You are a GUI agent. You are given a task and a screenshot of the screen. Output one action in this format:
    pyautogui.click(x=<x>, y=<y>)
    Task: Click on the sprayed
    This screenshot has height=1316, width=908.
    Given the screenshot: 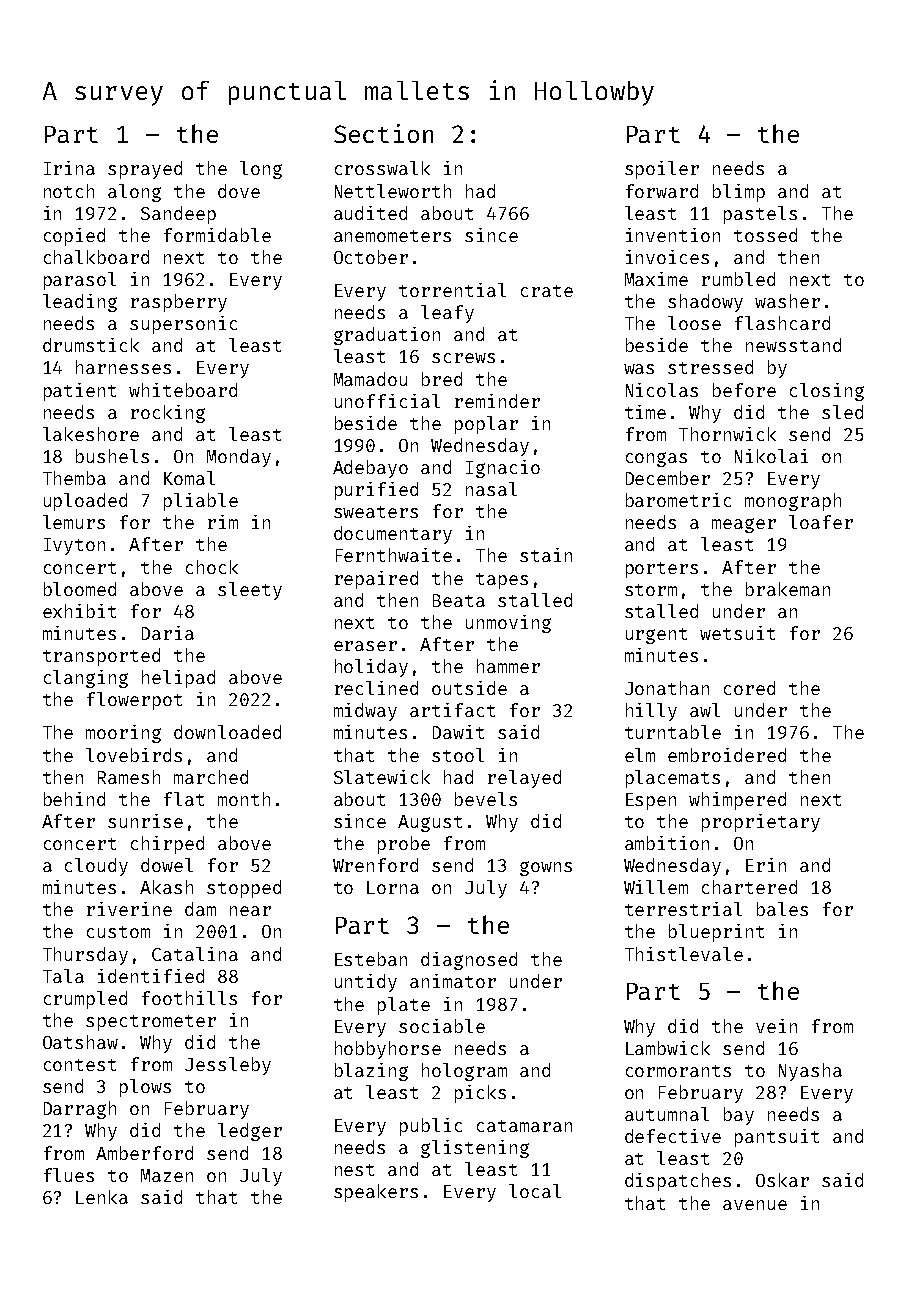 What is the action you would take?
    pyautogui.click(x=145, y=170)
